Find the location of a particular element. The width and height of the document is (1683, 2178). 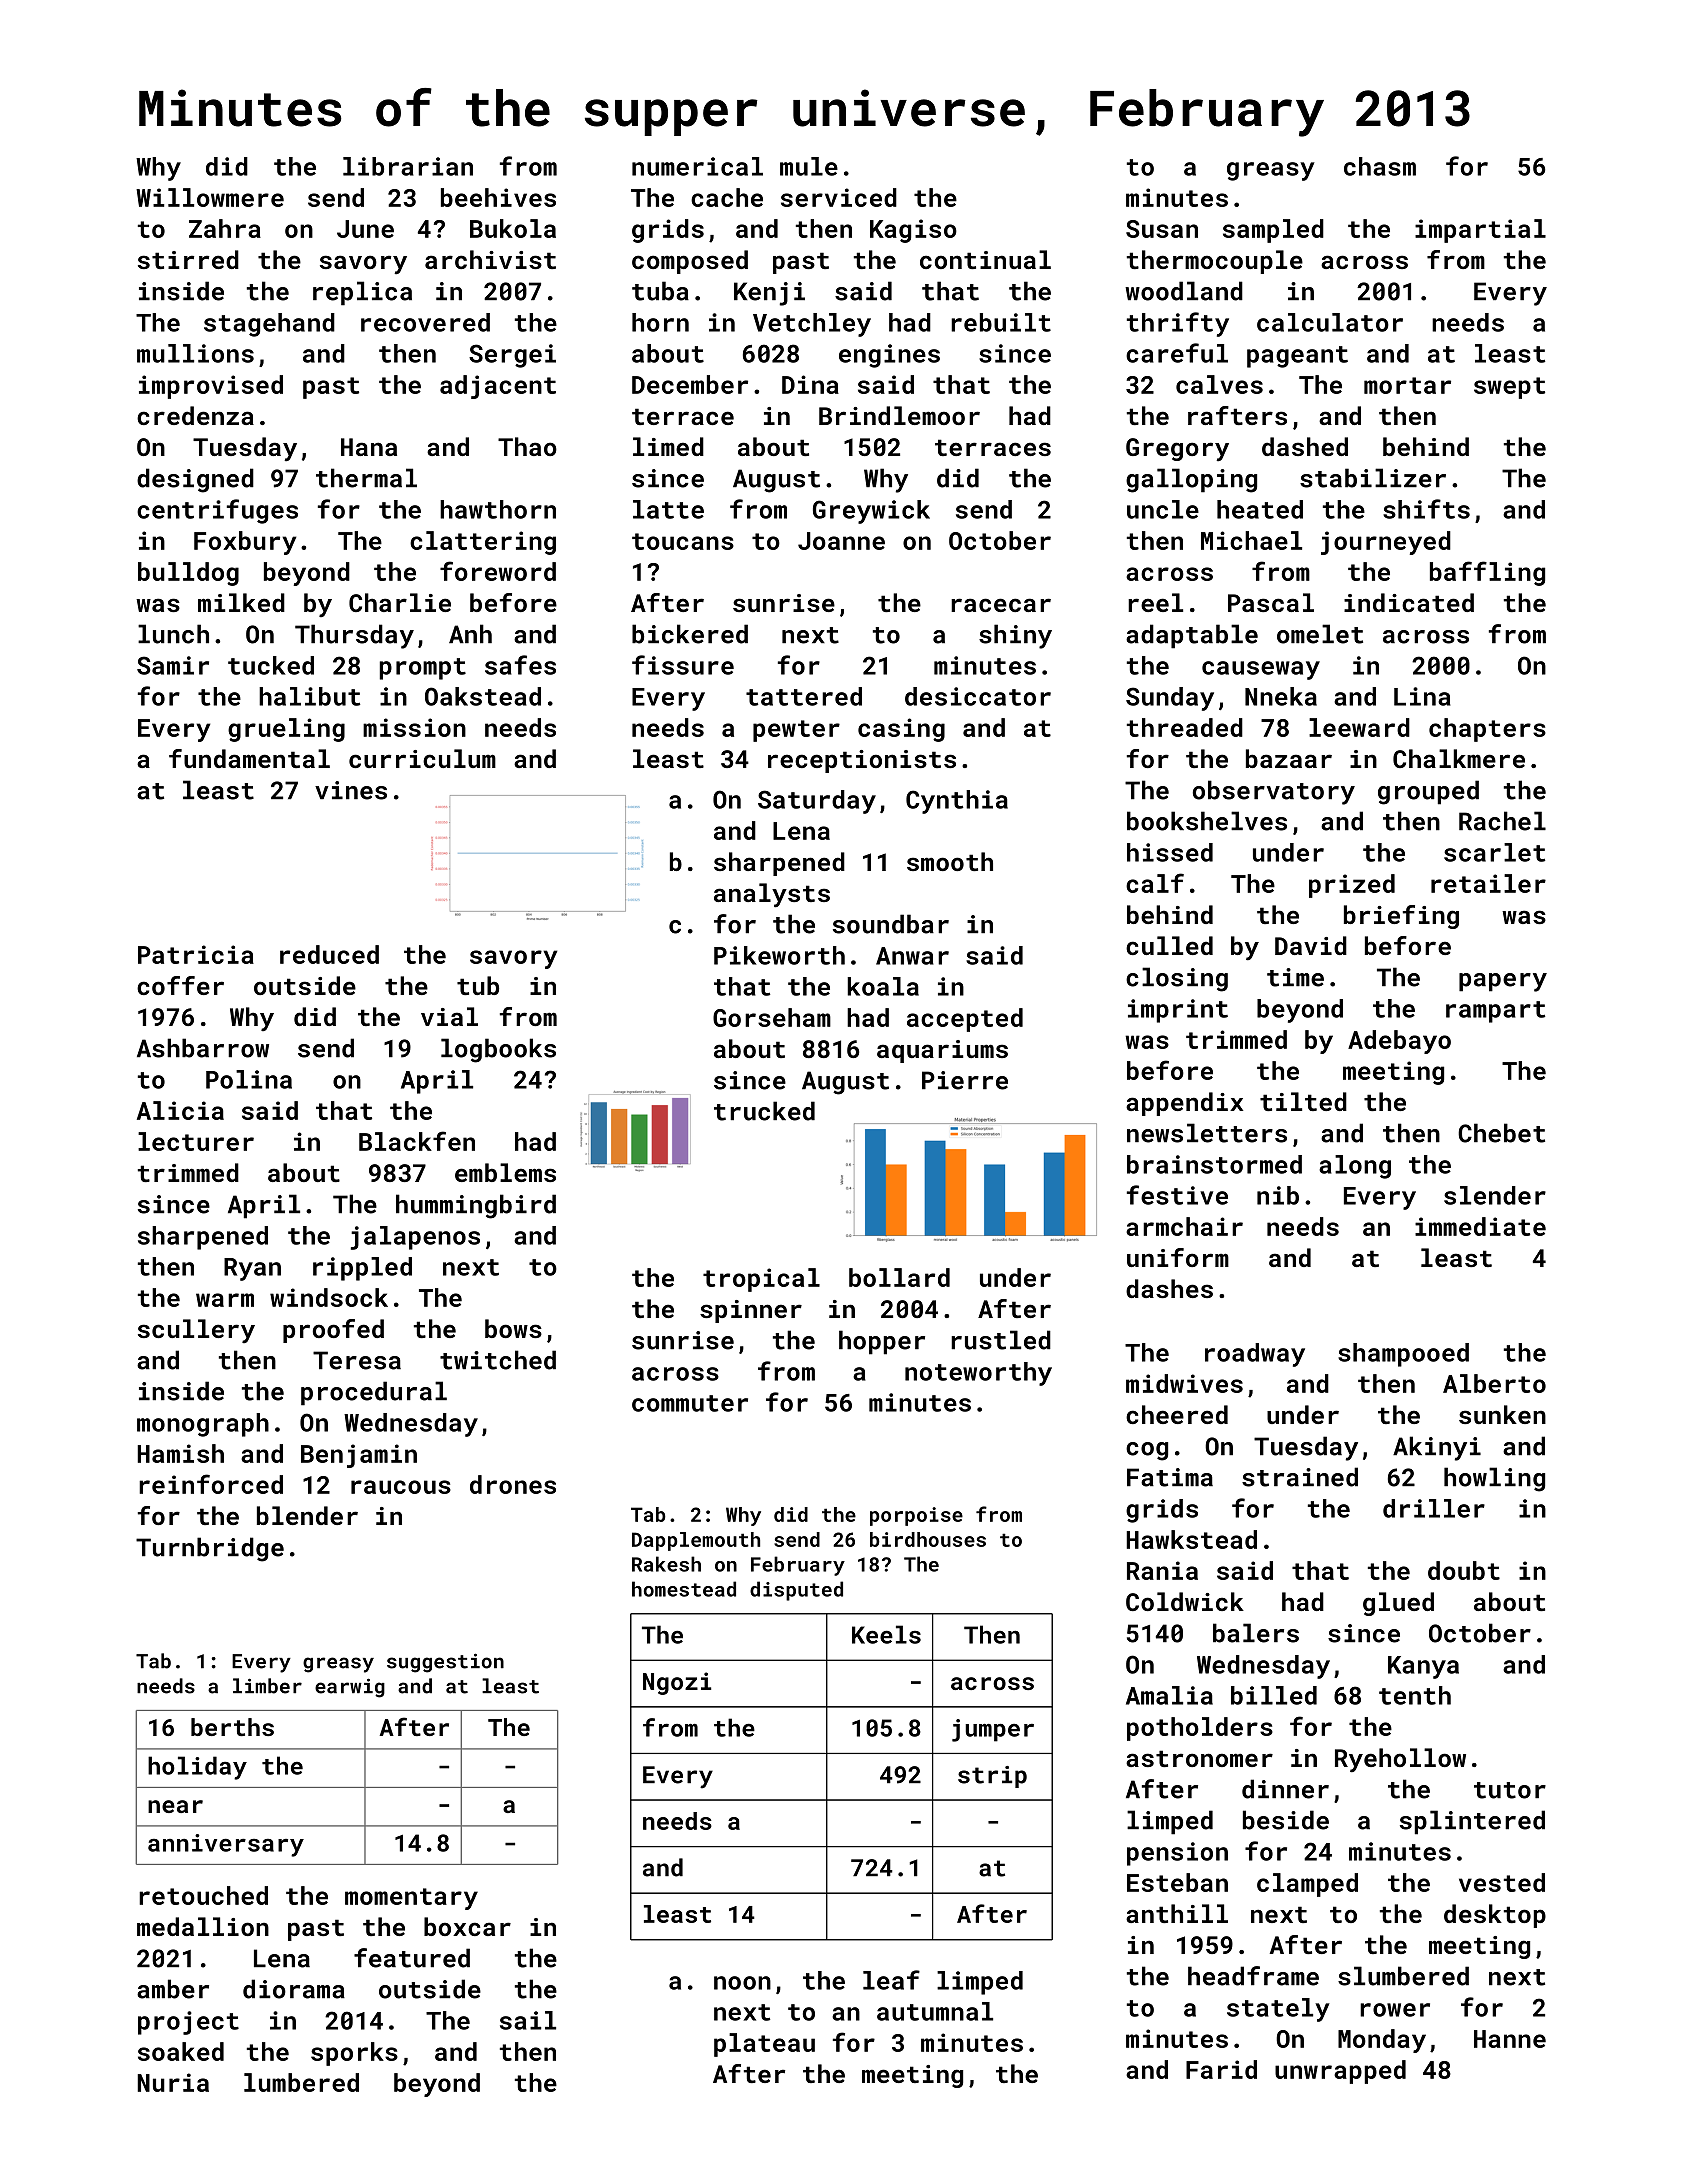

roadway is located at coordinates (1255, 1355).
